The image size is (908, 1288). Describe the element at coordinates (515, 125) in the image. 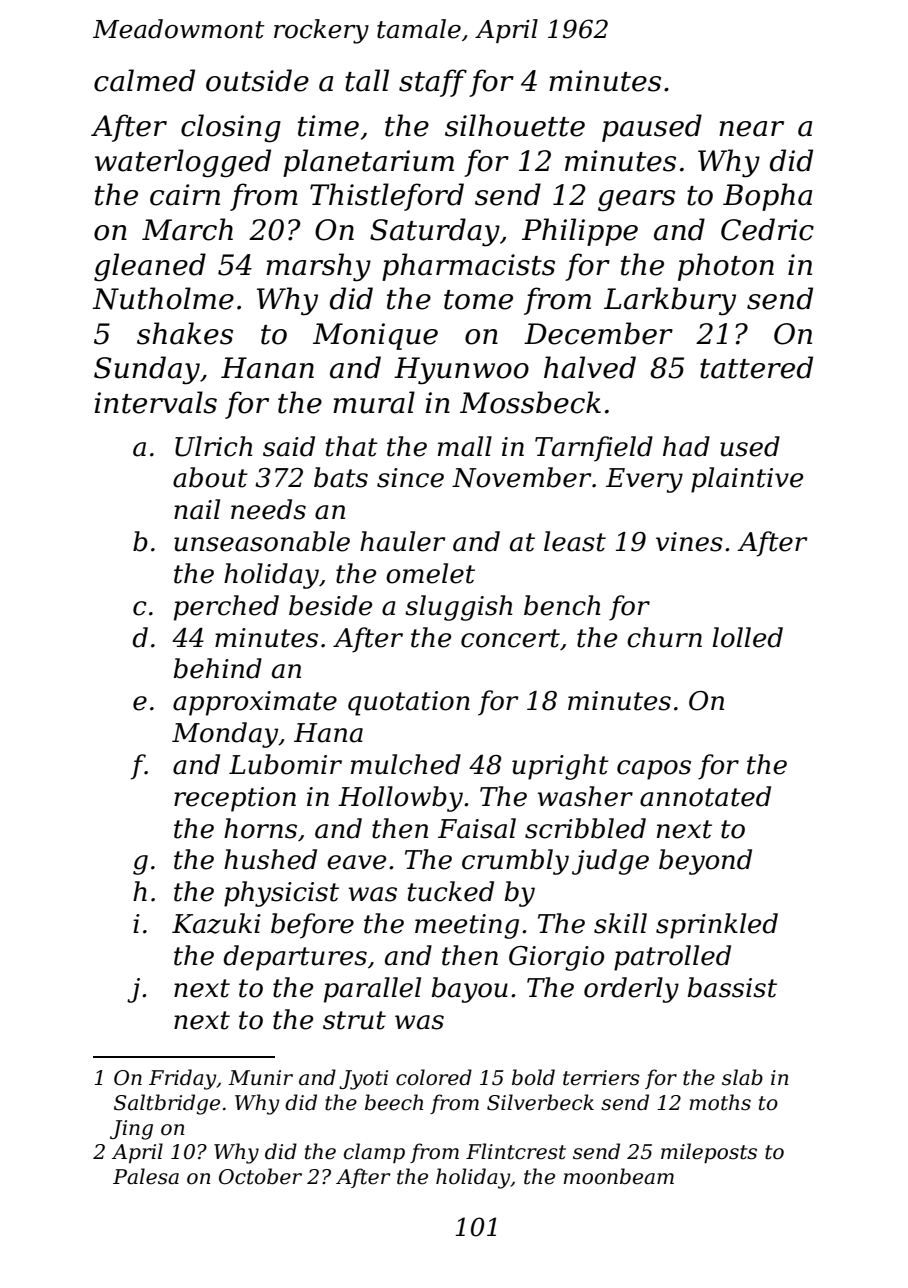

I see `silhouette` at that location.
